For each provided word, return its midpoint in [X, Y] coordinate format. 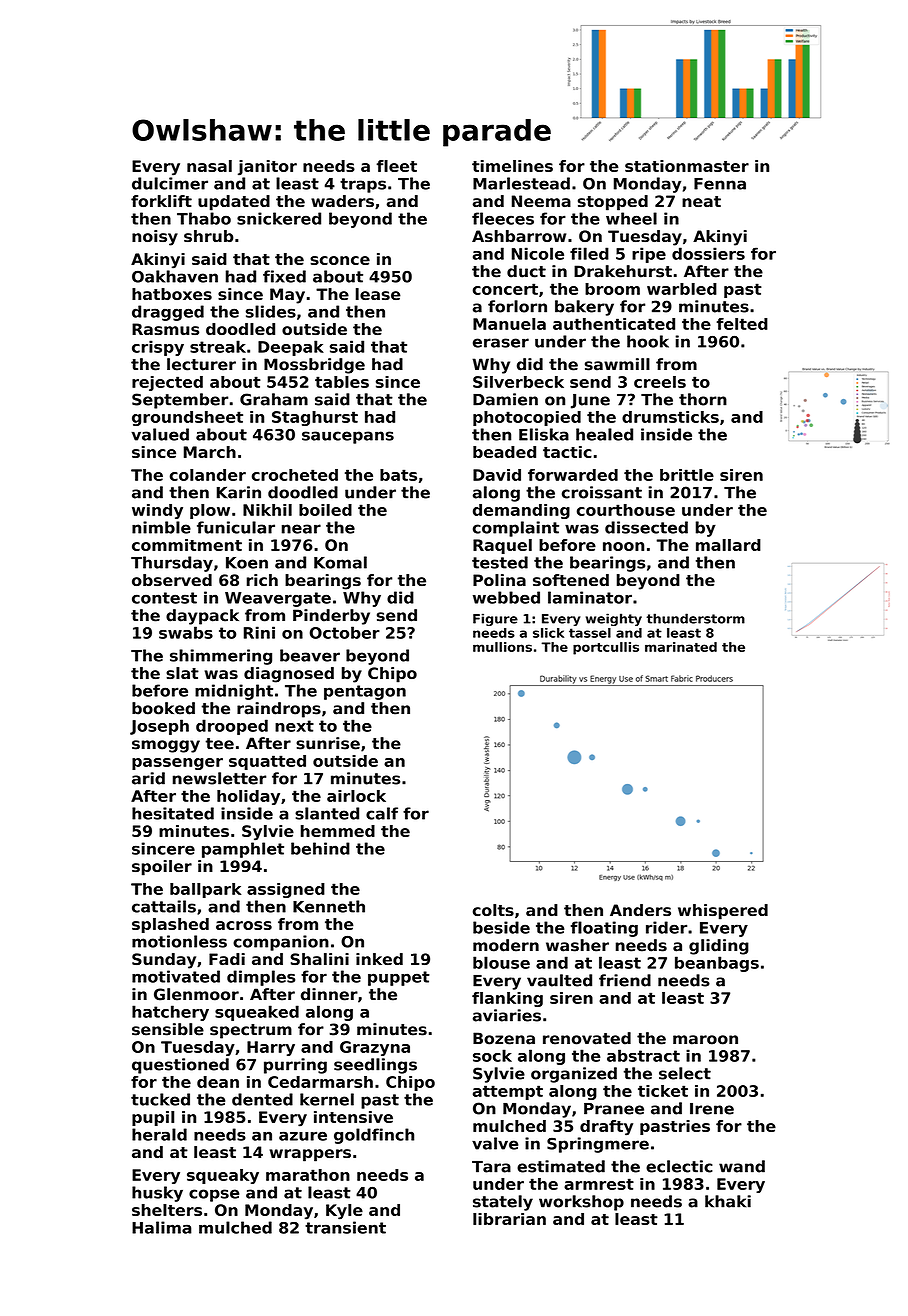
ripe [649, 255]
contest [164, 598]
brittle [687, 475]
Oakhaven [175, 276]
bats [398, 475]
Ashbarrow [519, 236]
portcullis [606, 648]
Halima [162, 1227]
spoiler [162, 868]
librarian [509, 1219]
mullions [502, 647]
